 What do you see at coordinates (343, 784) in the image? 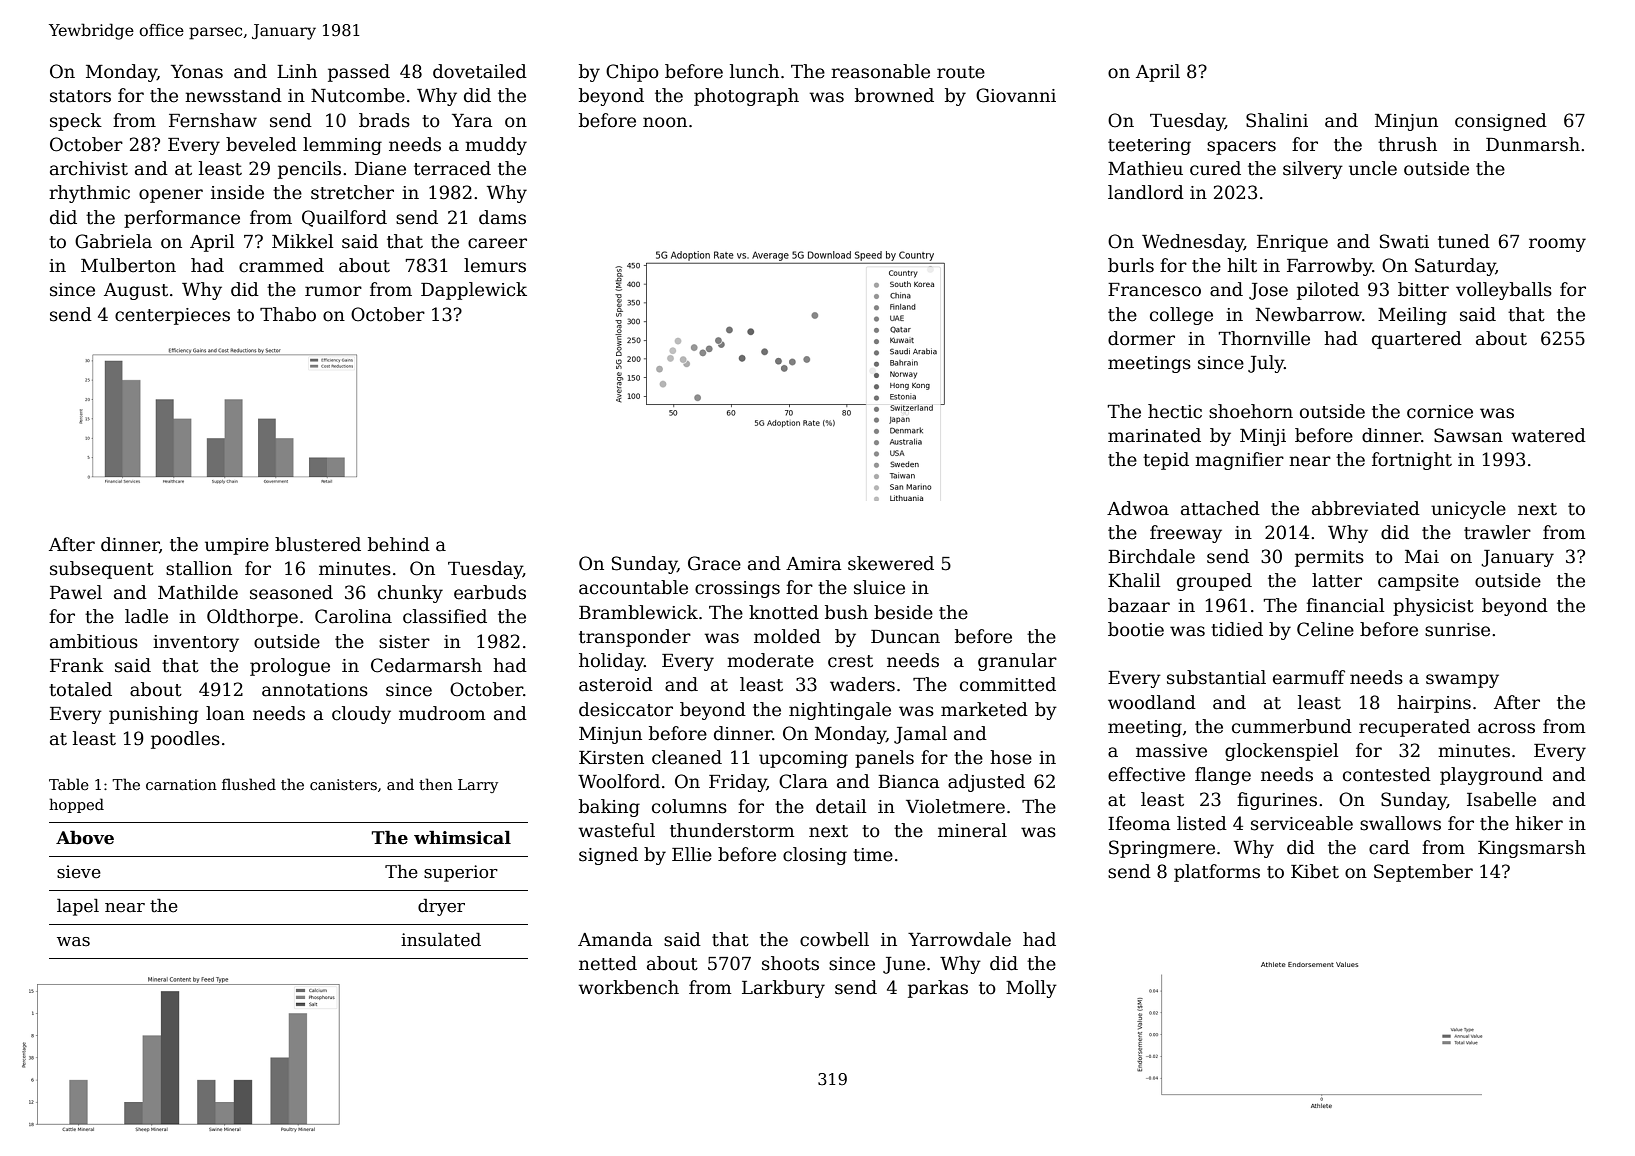
I see `canisters` at bounding box center [343, 784].
